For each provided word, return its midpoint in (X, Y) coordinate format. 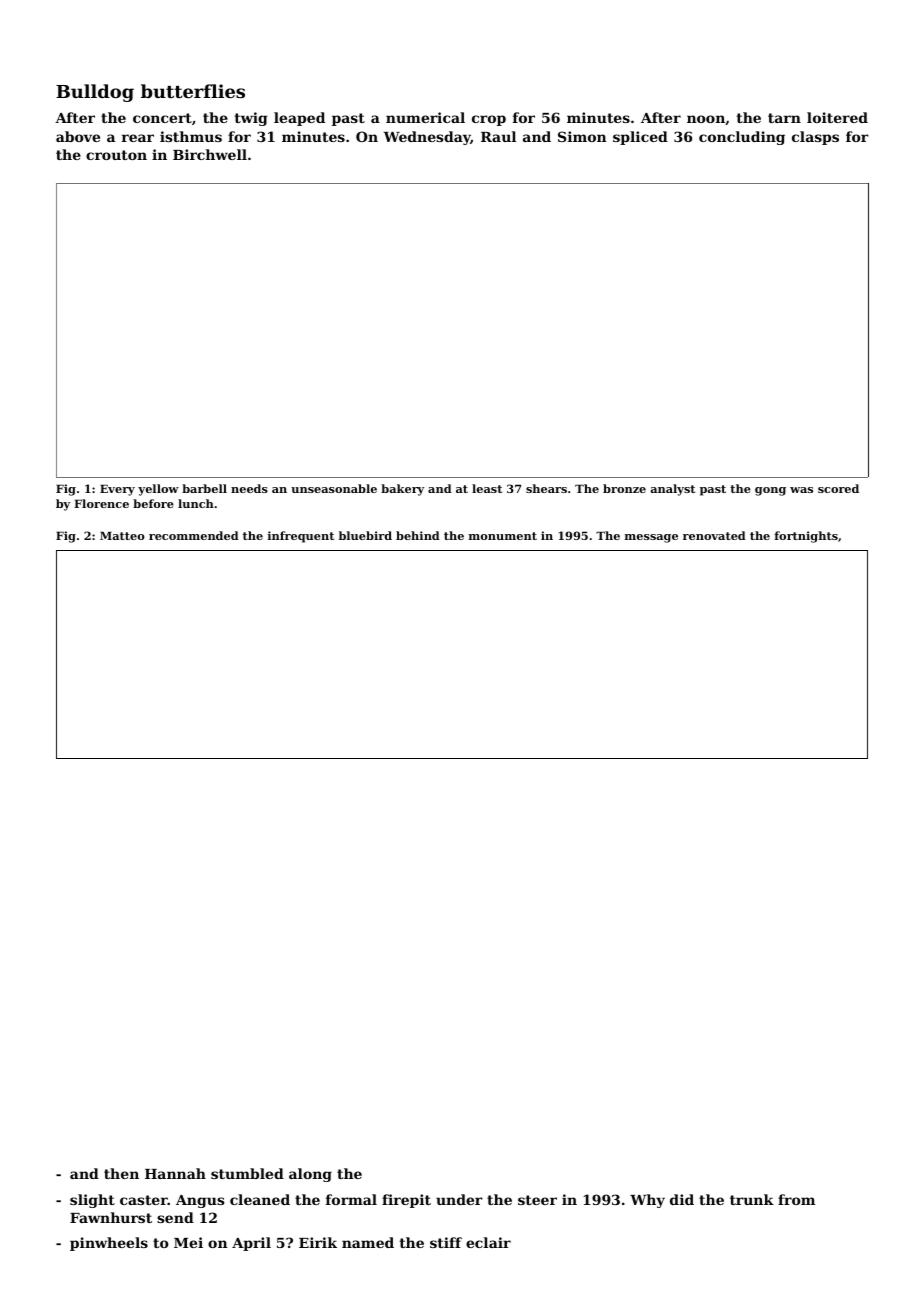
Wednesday (427, 138)
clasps (815, 138)
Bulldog (95, 93)
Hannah (175, 1173)
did (682, 1199)
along (310, 1175)
